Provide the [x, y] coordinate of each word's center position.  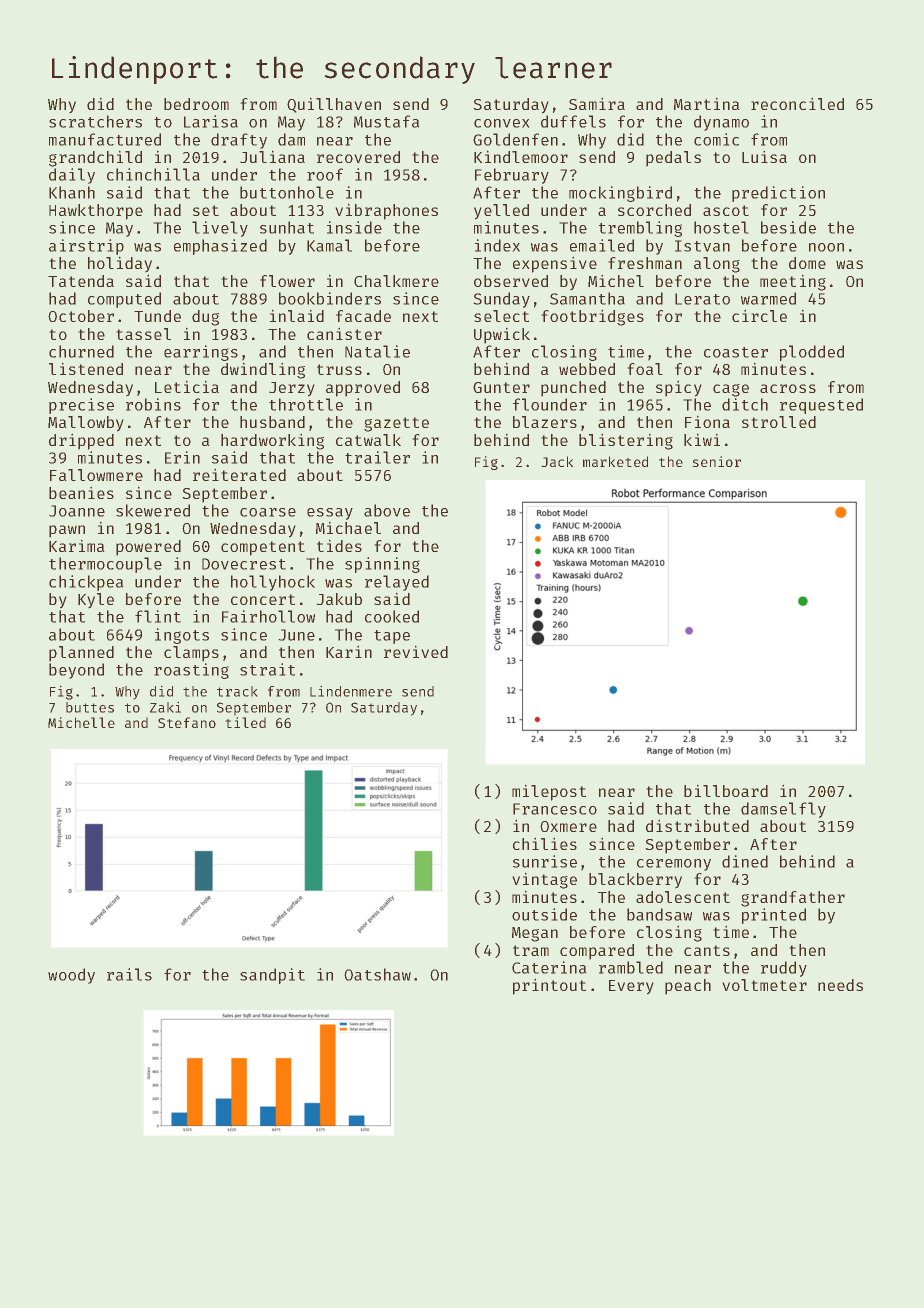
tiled [245, 722]
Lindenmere [351, 691]
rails [129, 974]
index [497, 245]
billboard [726, 790]
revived [416, 651]
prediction [778, 194]
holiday [120, 264]
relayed [397, 583]
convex [502, 123]
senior [716, 461]
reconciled [797, 103]
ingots [182, 636]
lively [220, 229]
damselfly [783, 810]
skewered [153, 510]
